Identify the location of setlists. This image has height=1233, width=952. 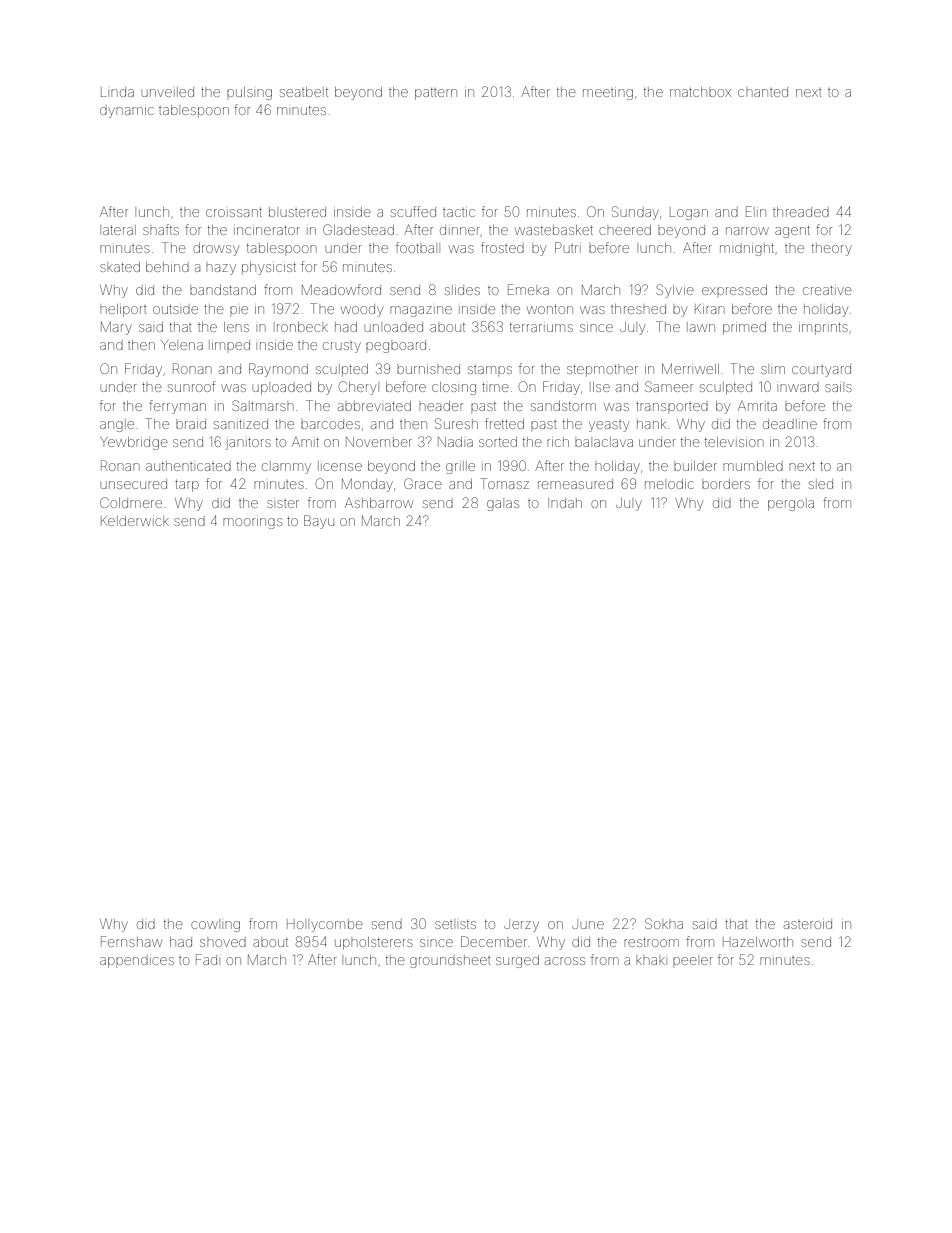
(455, 924).
